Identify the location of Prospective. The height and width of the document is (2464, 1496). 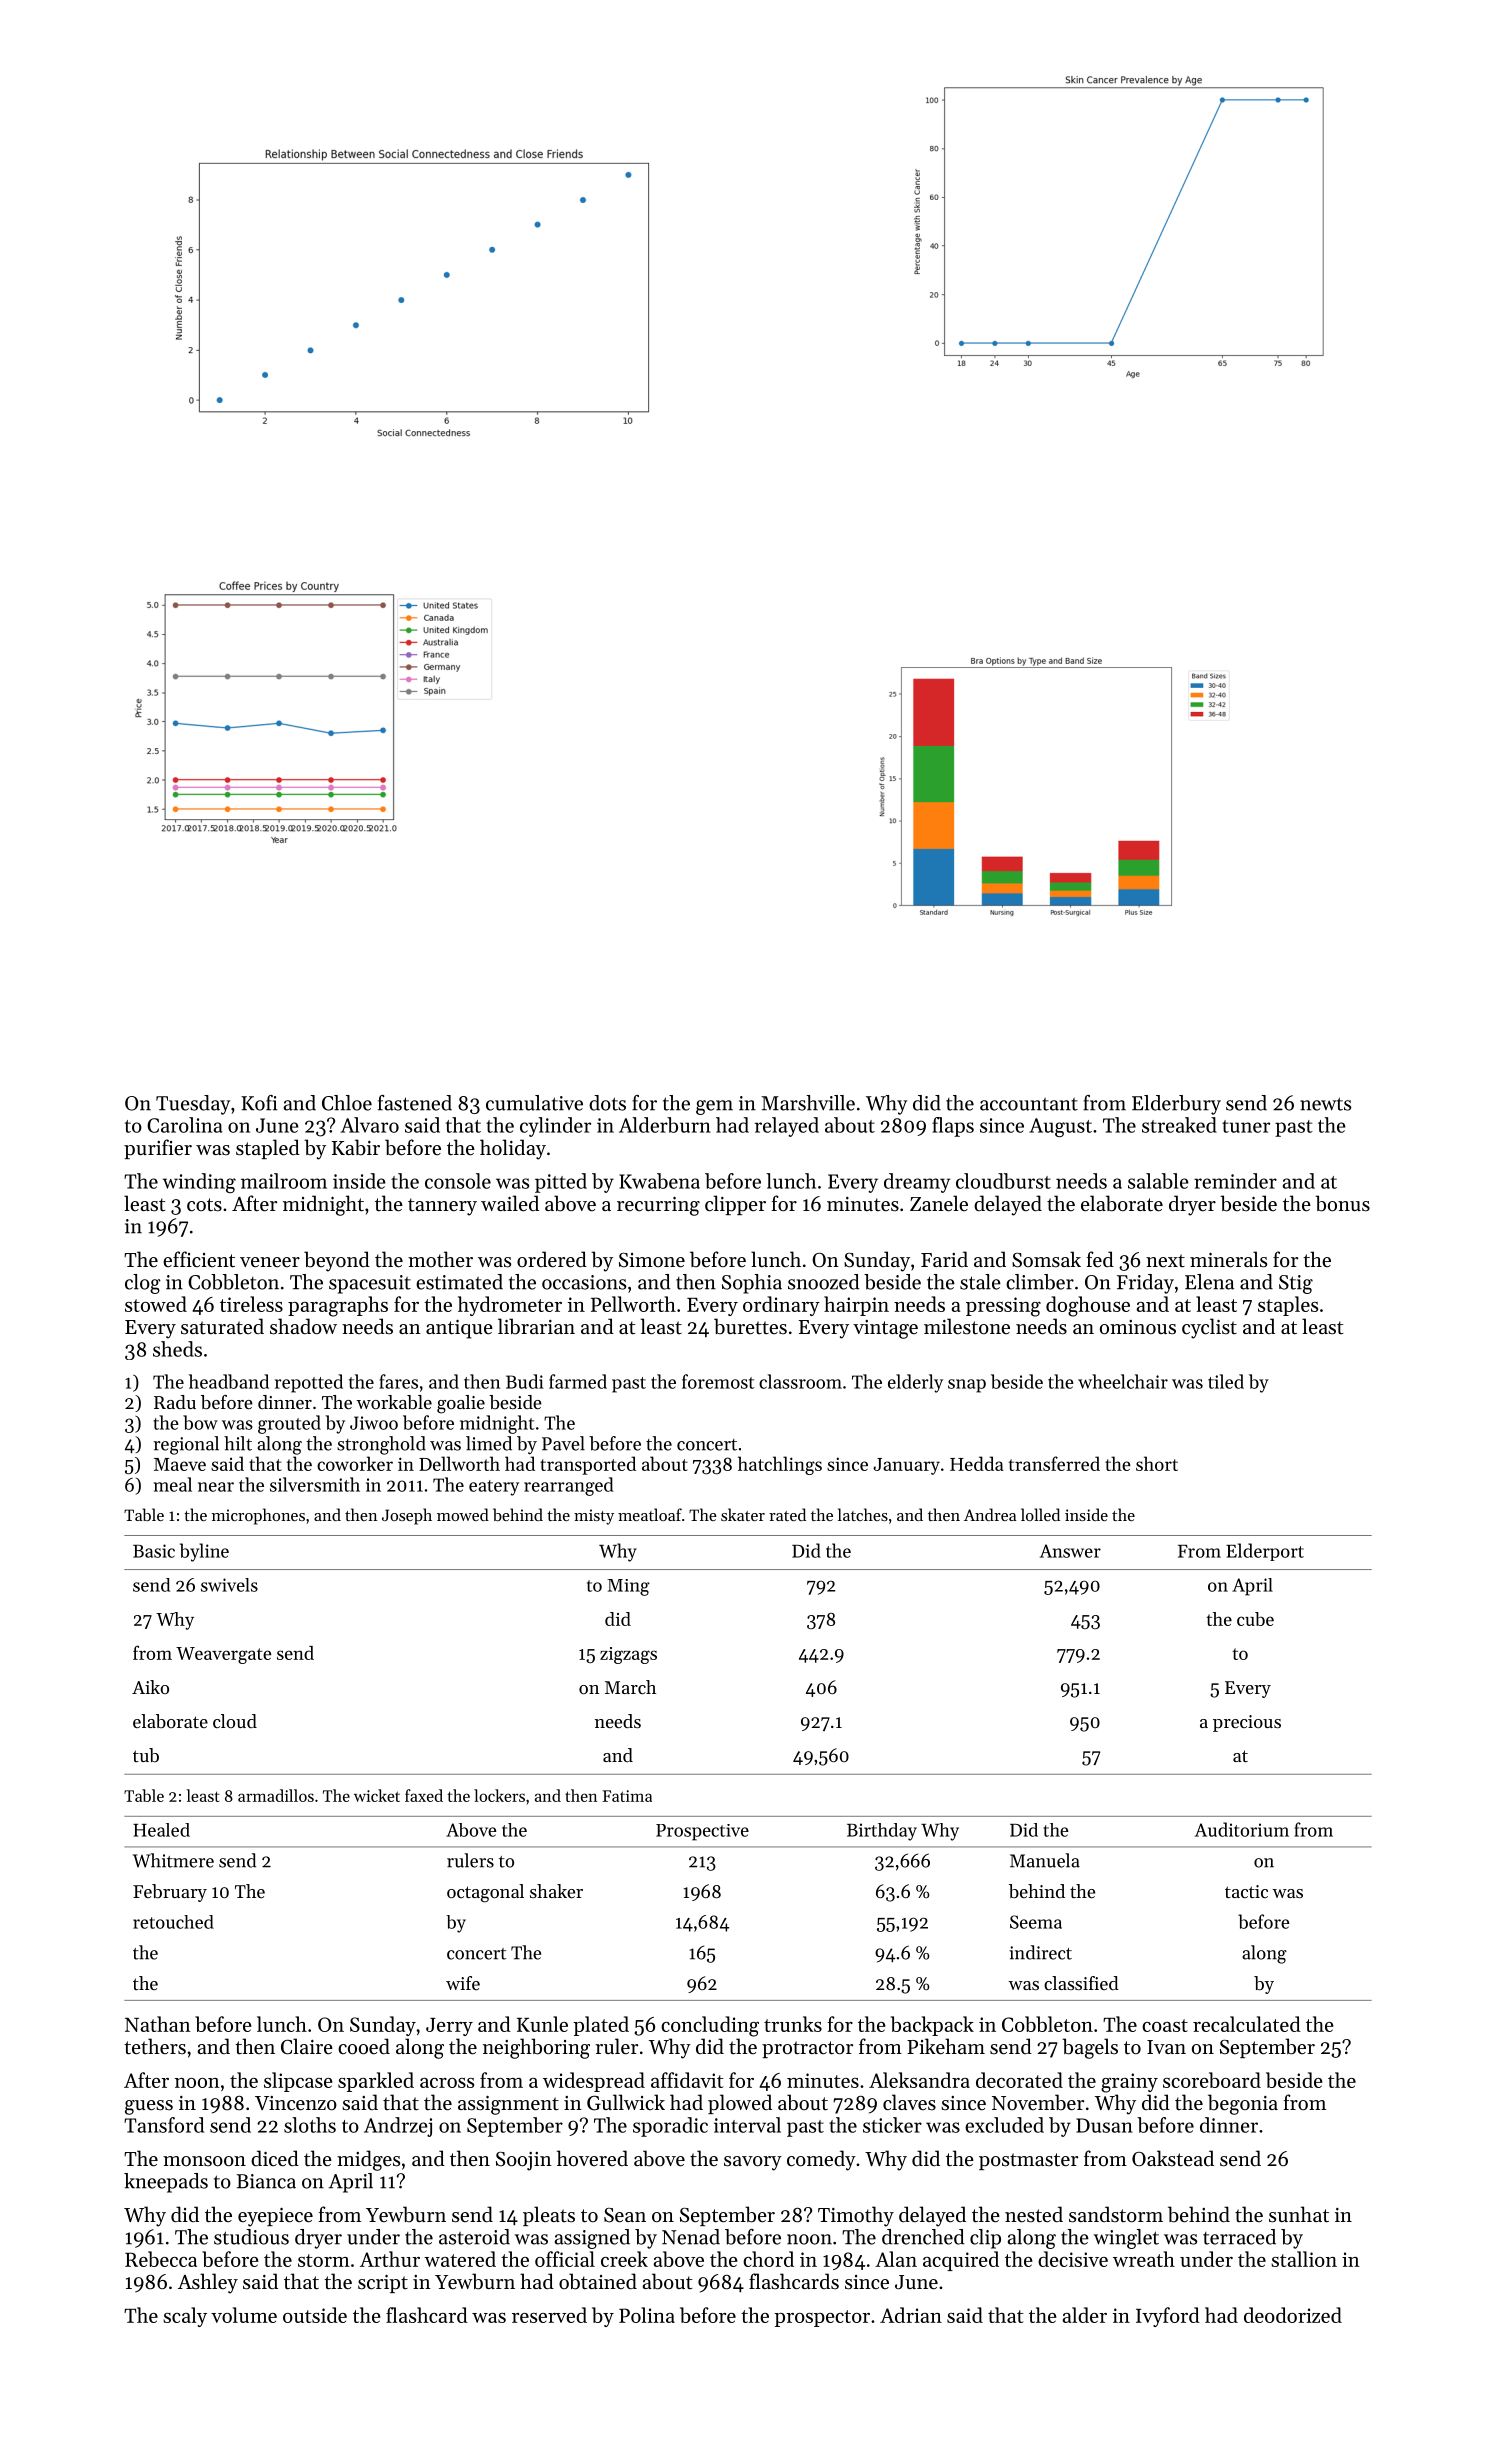
(702, 1832).
